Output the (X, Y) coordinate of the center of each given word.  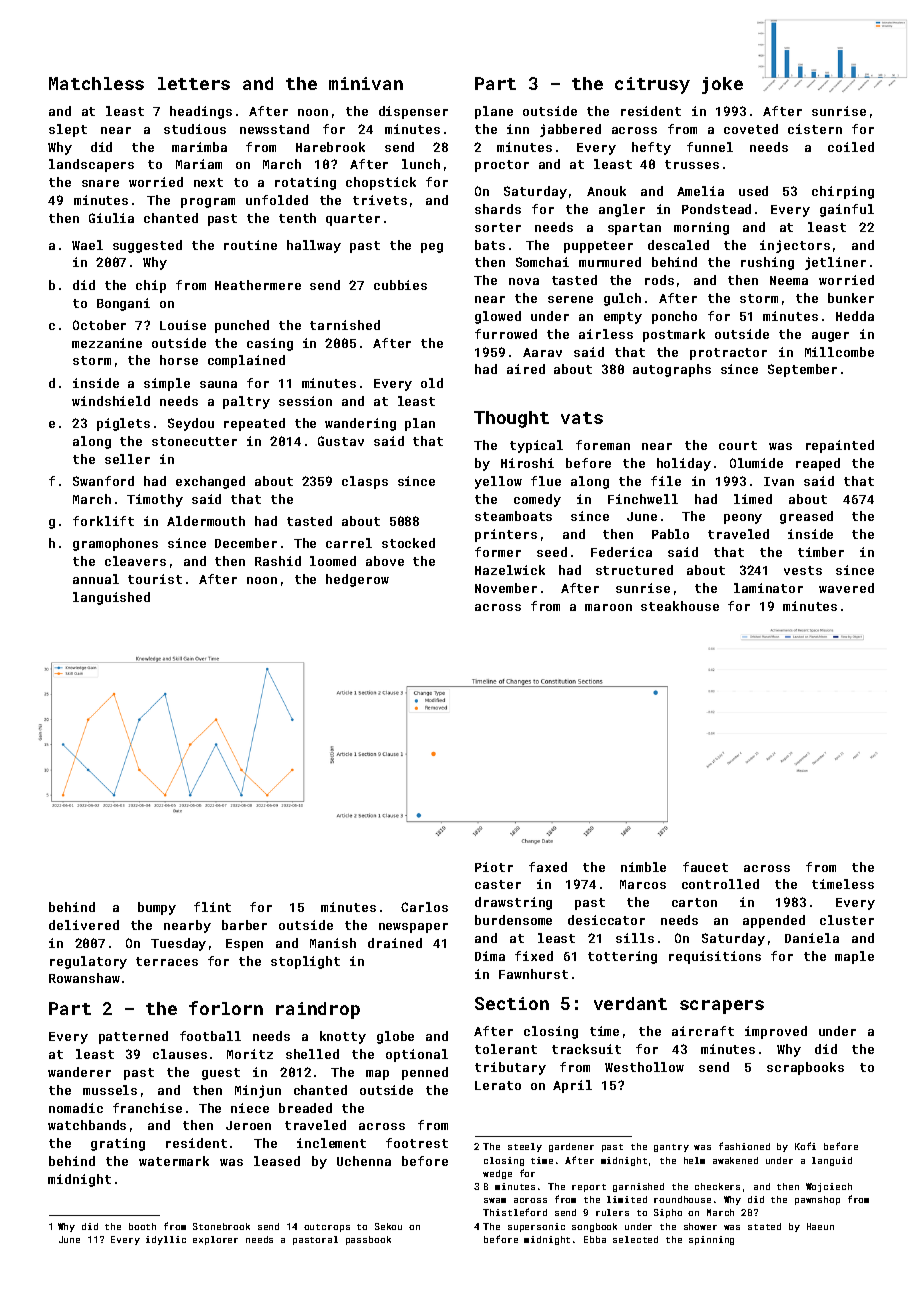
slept (68, 130)
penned (425, 1073)
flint (212, 907)
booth (142, 1226)
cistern (815, 129)
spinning (711, 1240)
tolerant (506, 1049)
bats (490, 245)
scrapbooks (805, 1068)
